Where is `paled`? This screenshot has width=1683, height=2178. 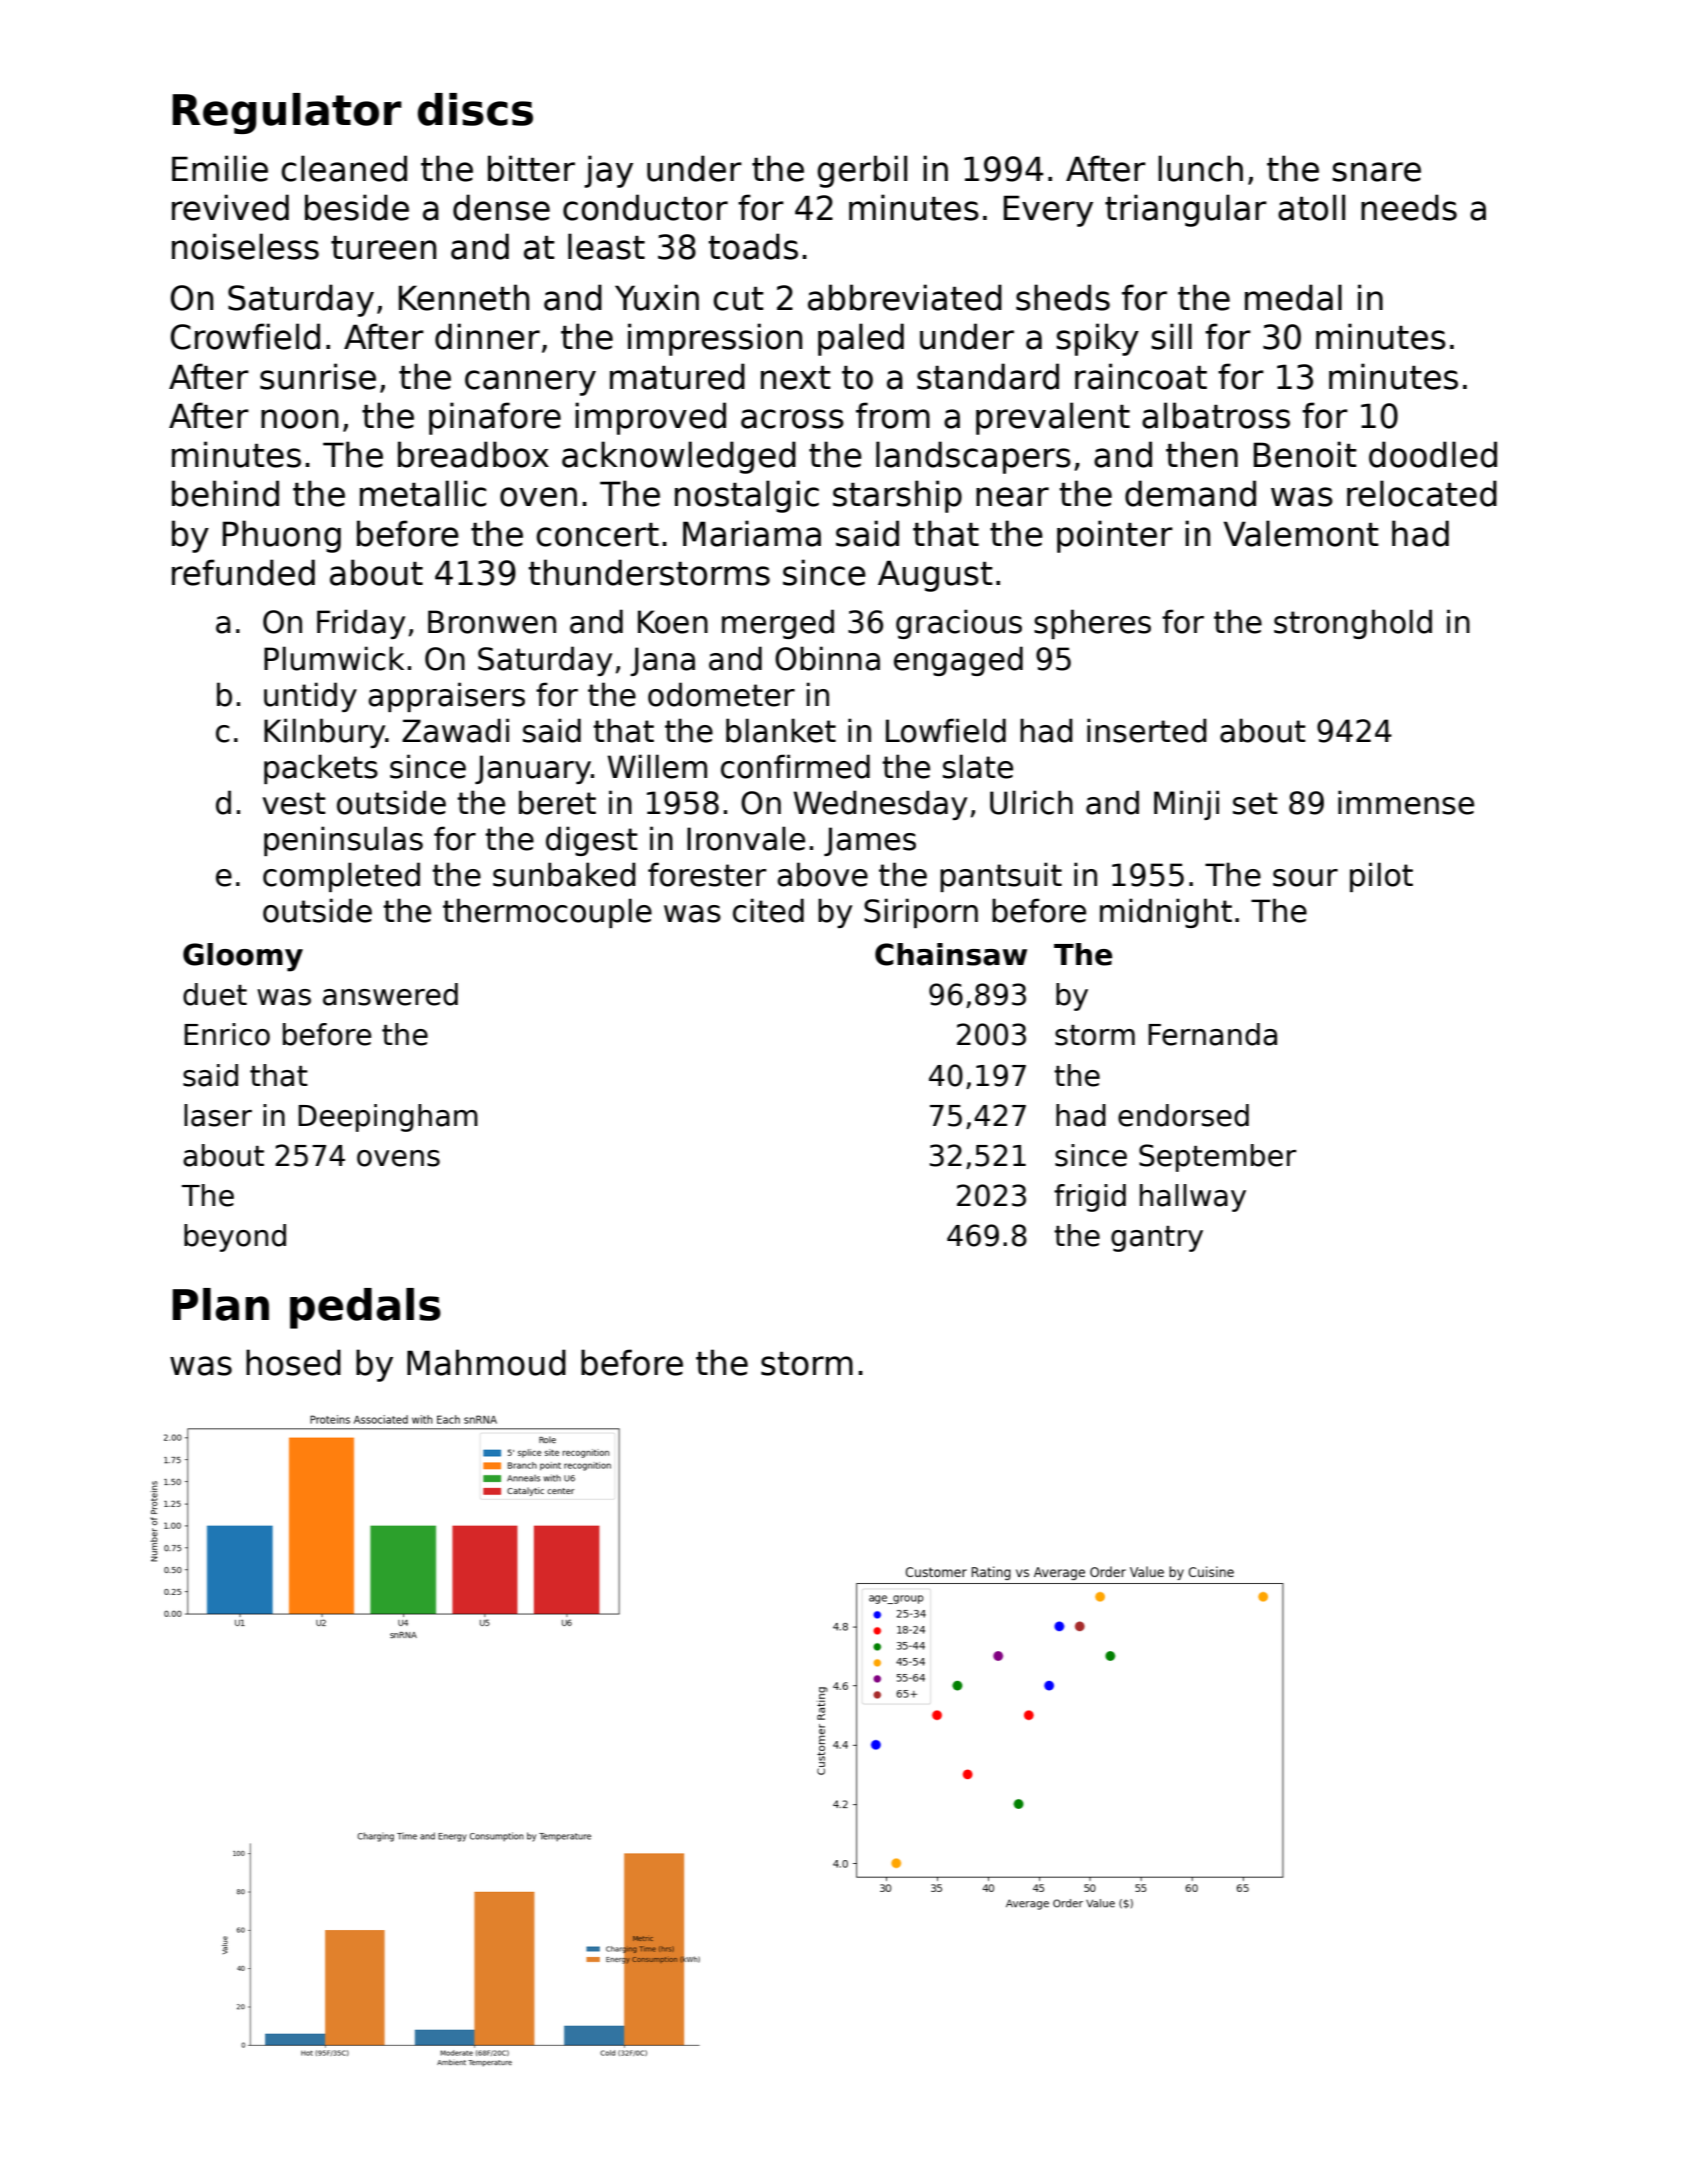
paled is located at coordinates (861, 339).
